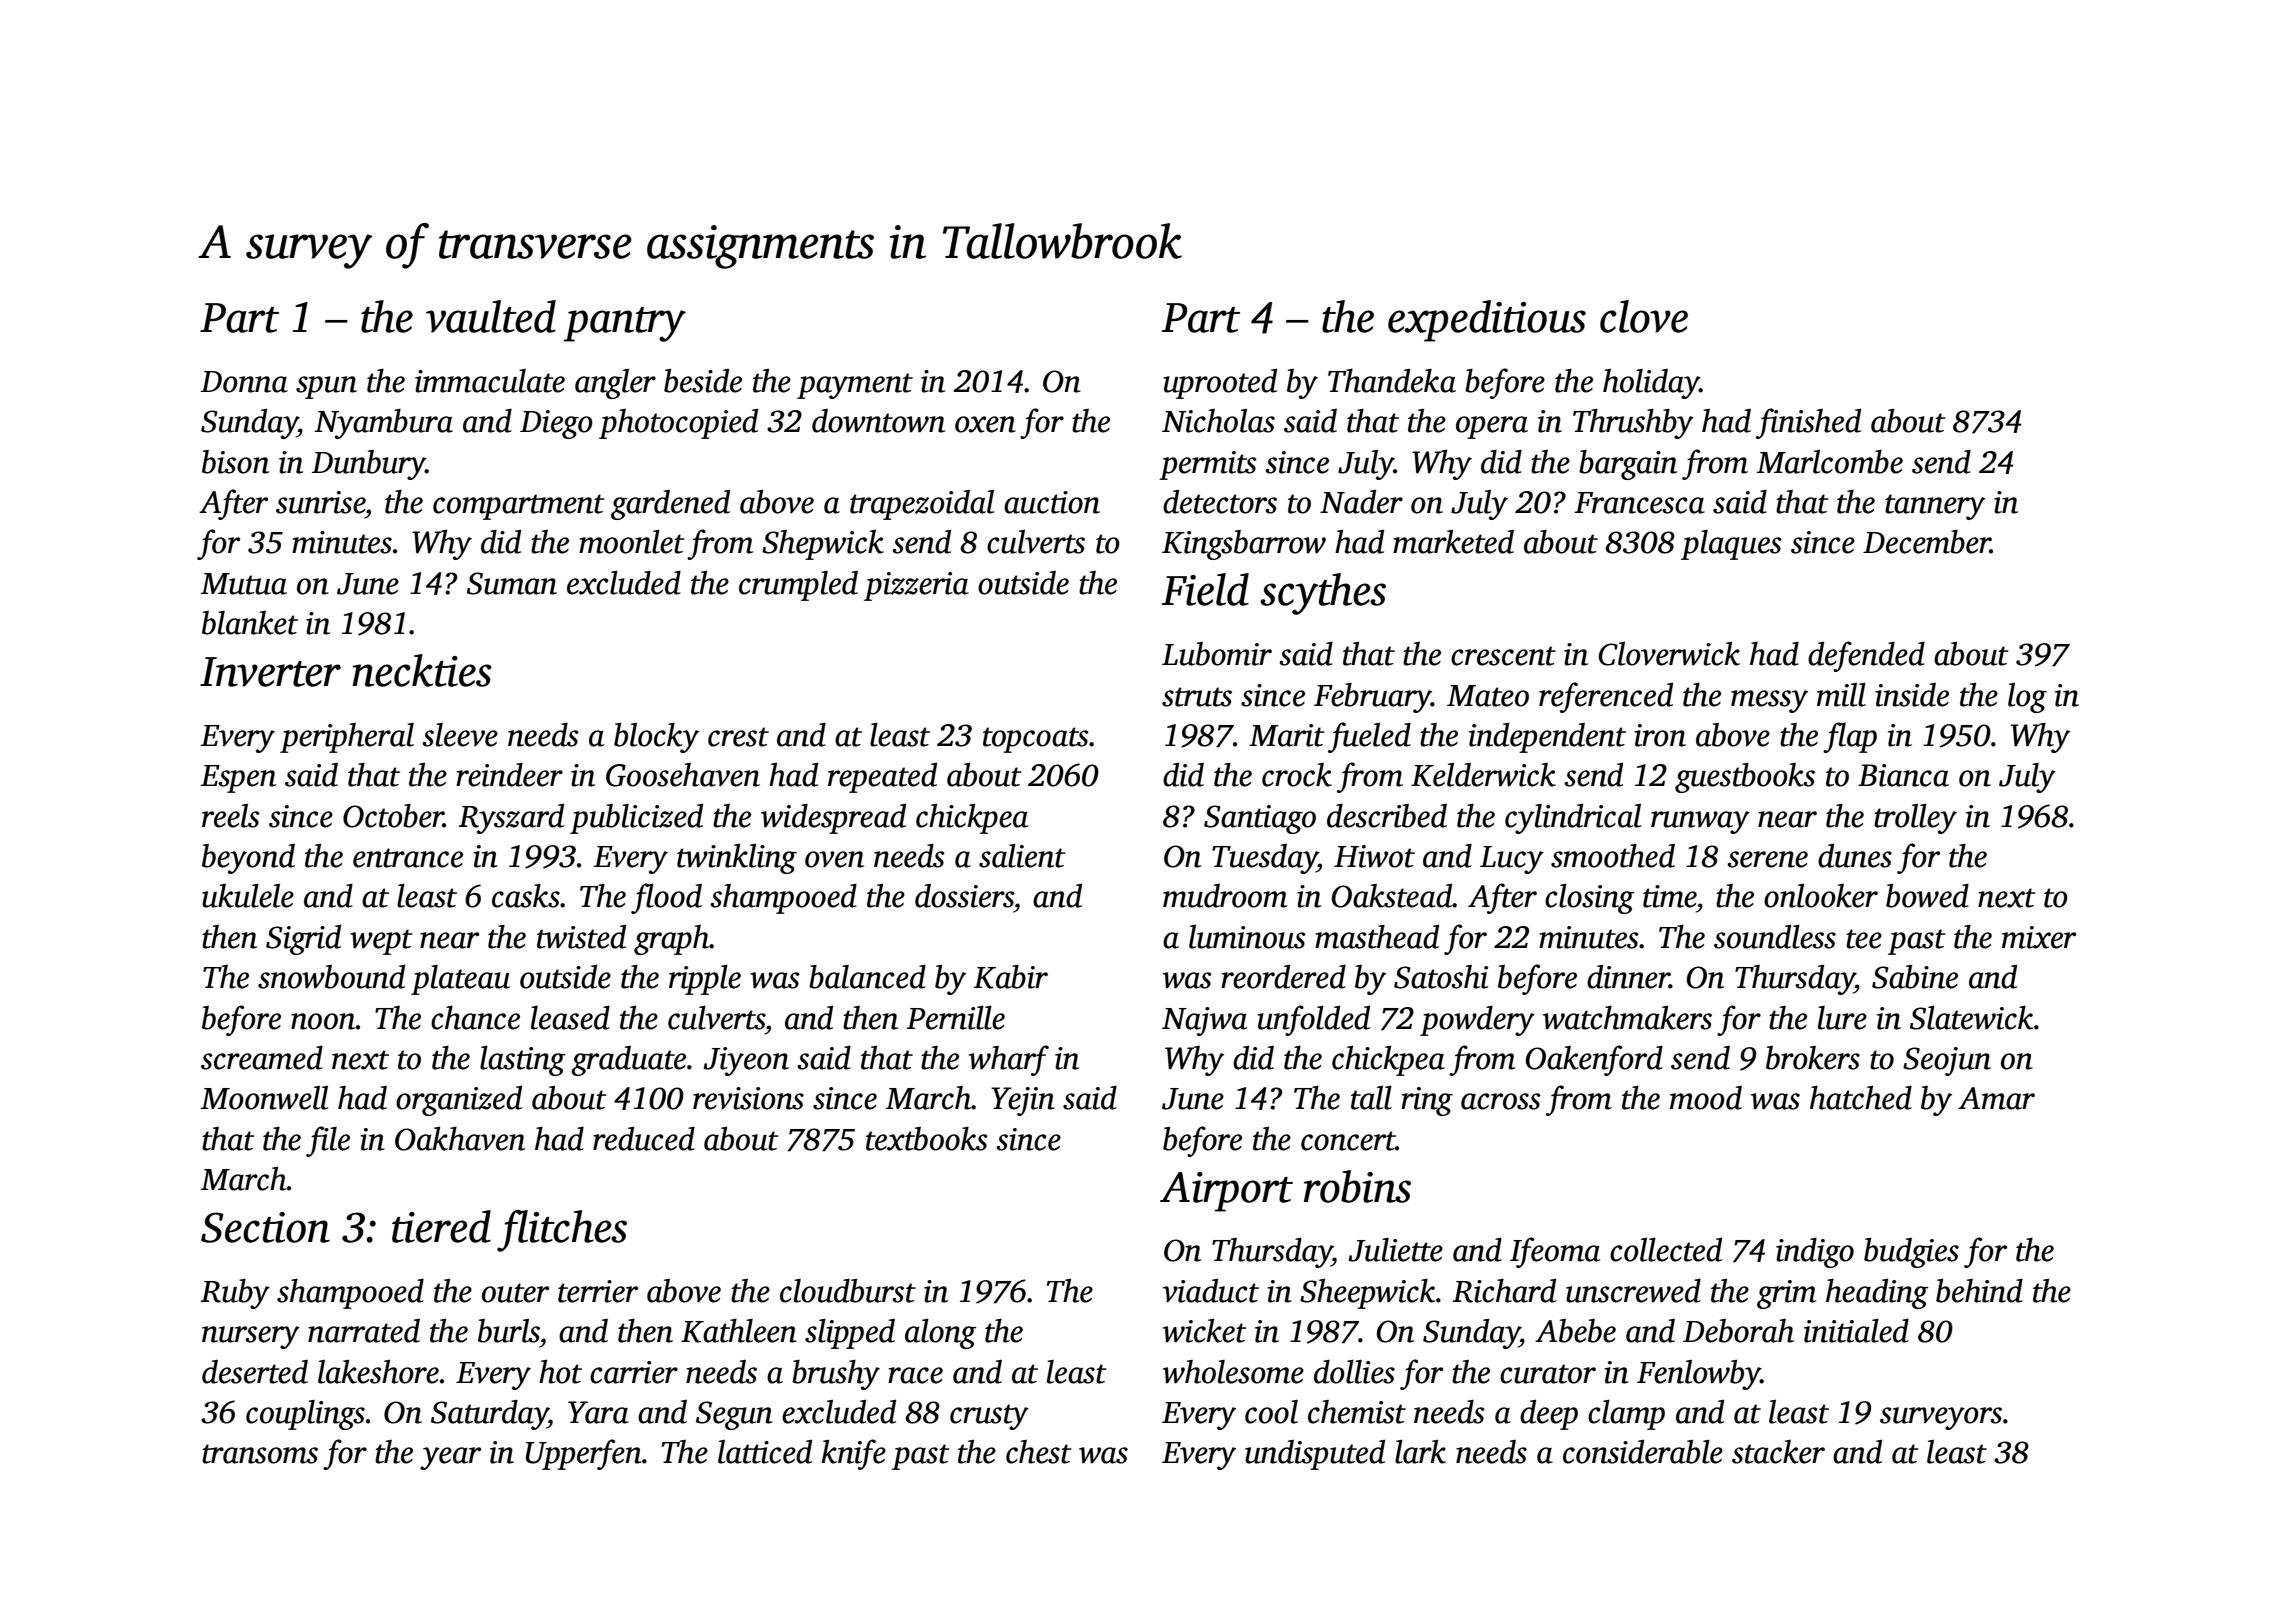  I want to click on holiday, so click(1651, 384).
